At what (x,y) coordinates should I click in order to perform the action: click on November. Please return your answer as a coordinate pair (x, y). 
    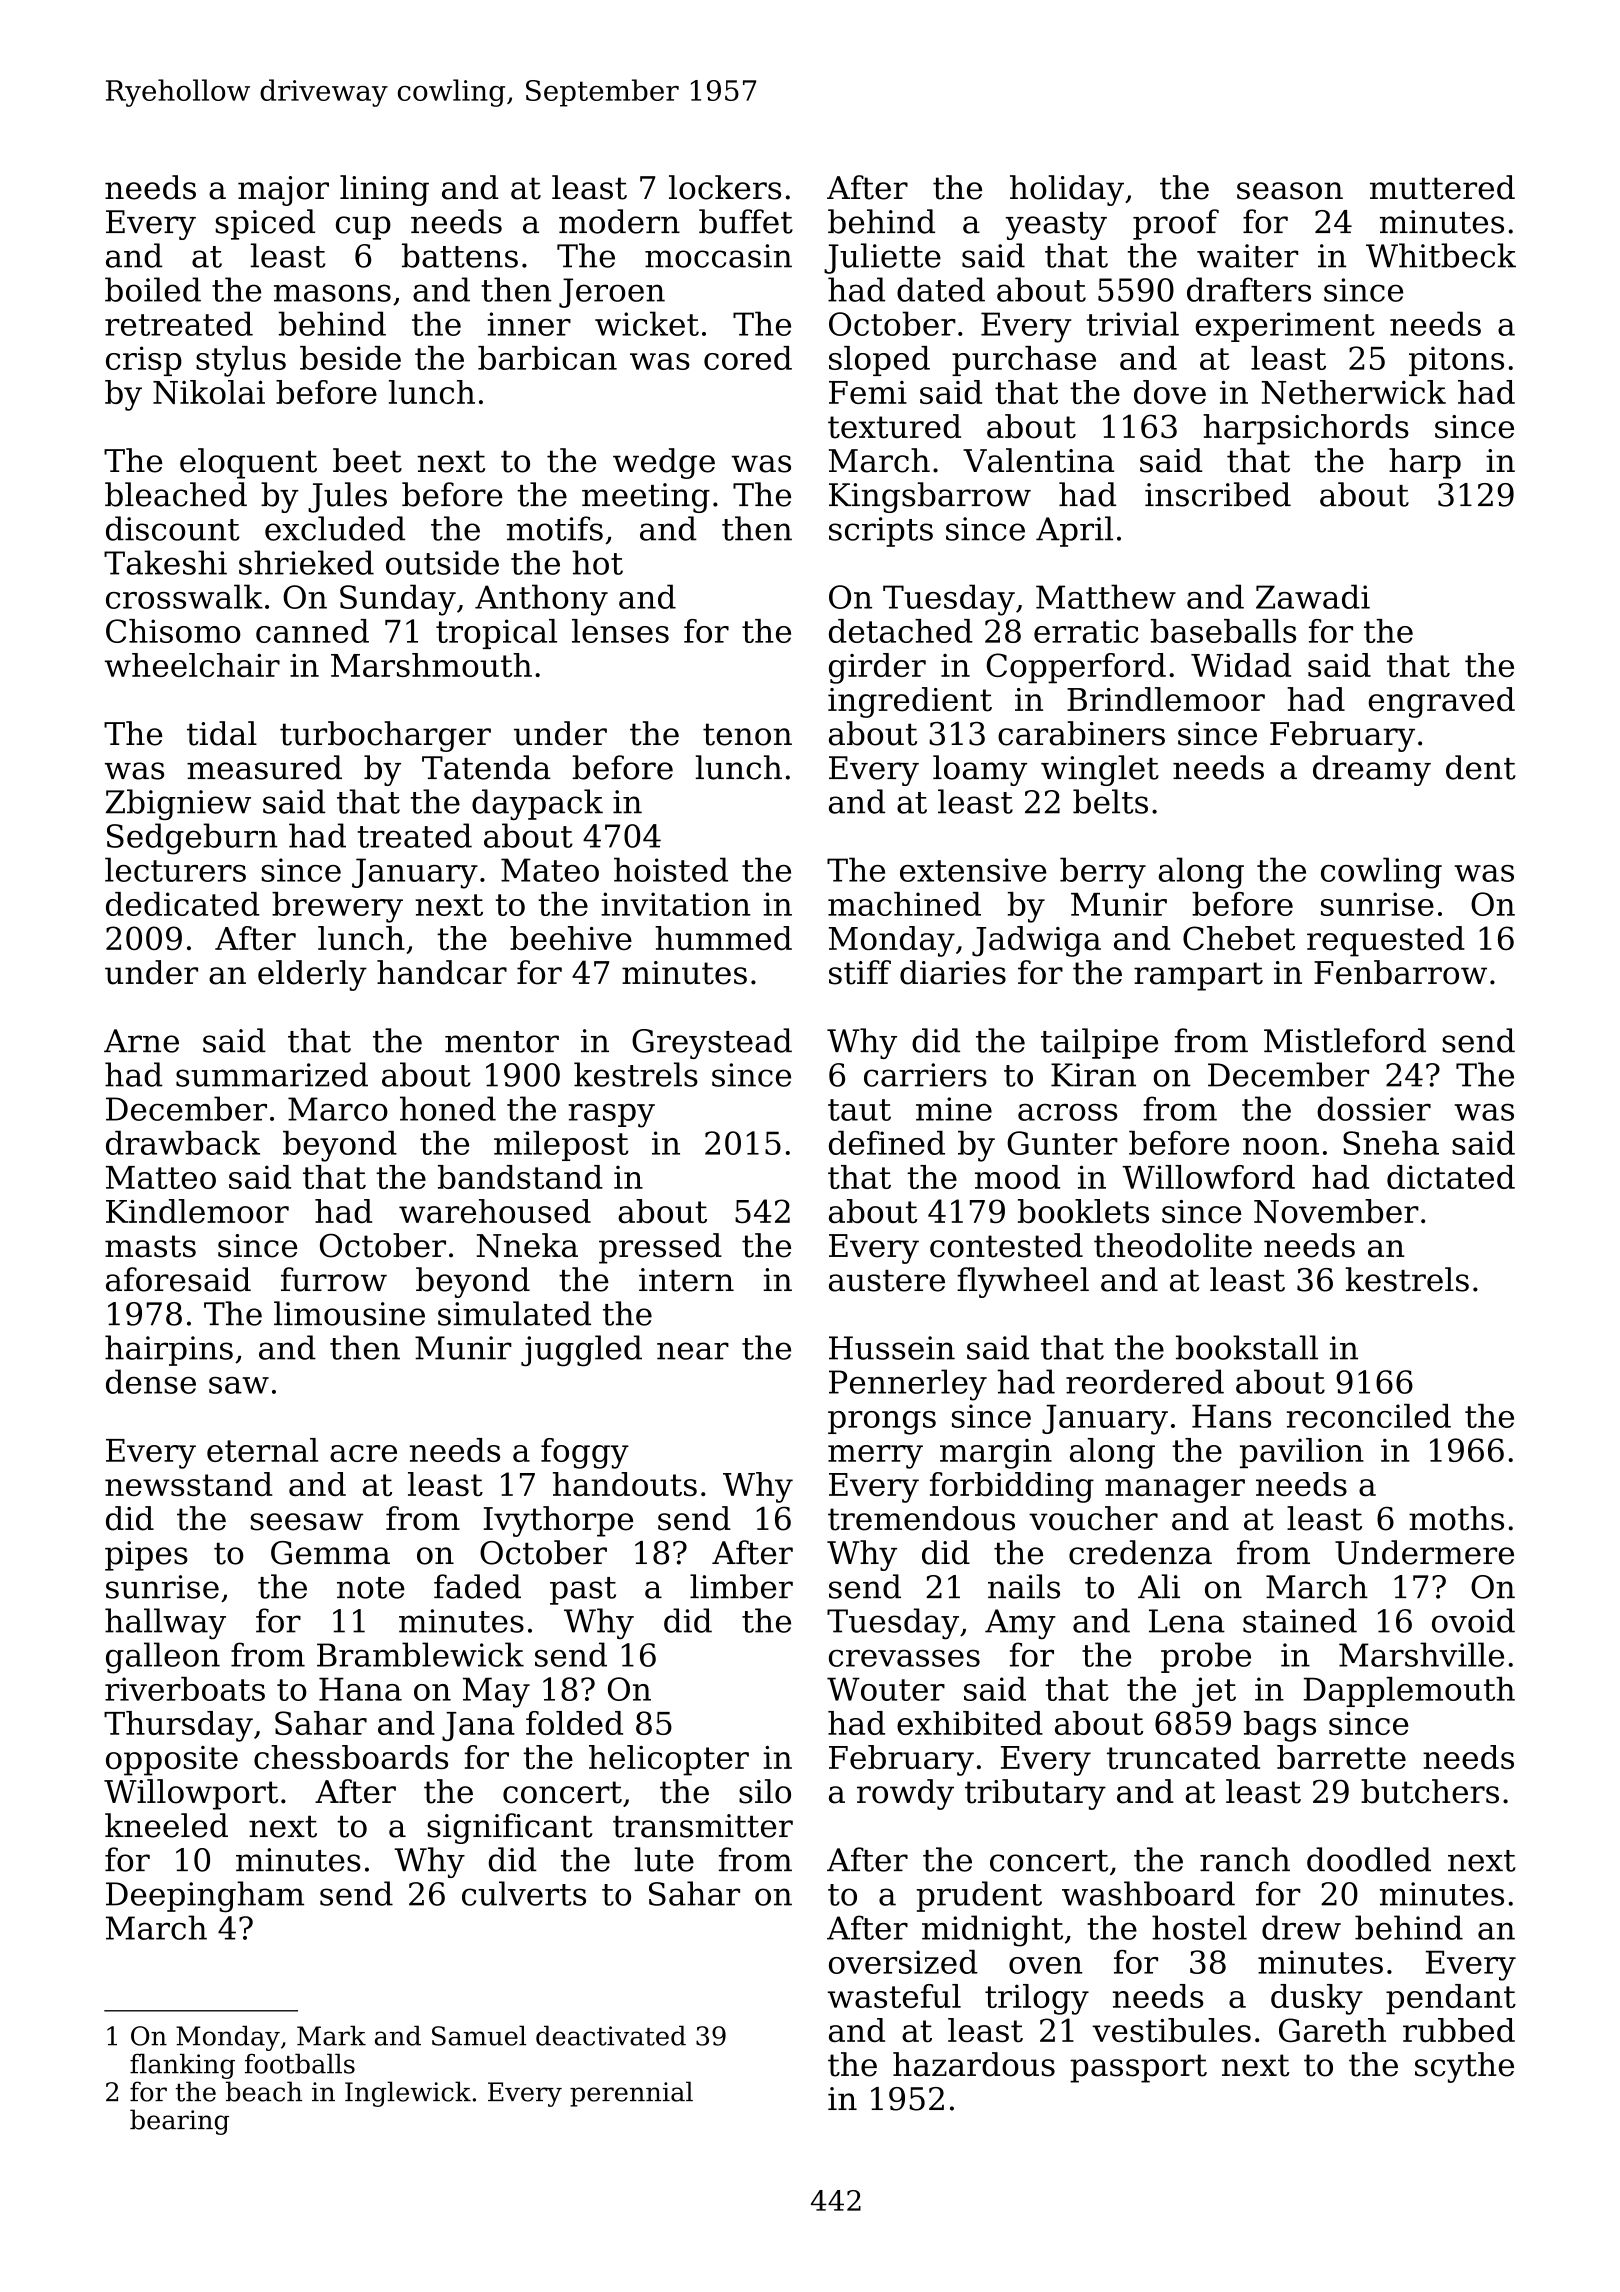
    Looking at the image, I should click on (1336, 1211).
